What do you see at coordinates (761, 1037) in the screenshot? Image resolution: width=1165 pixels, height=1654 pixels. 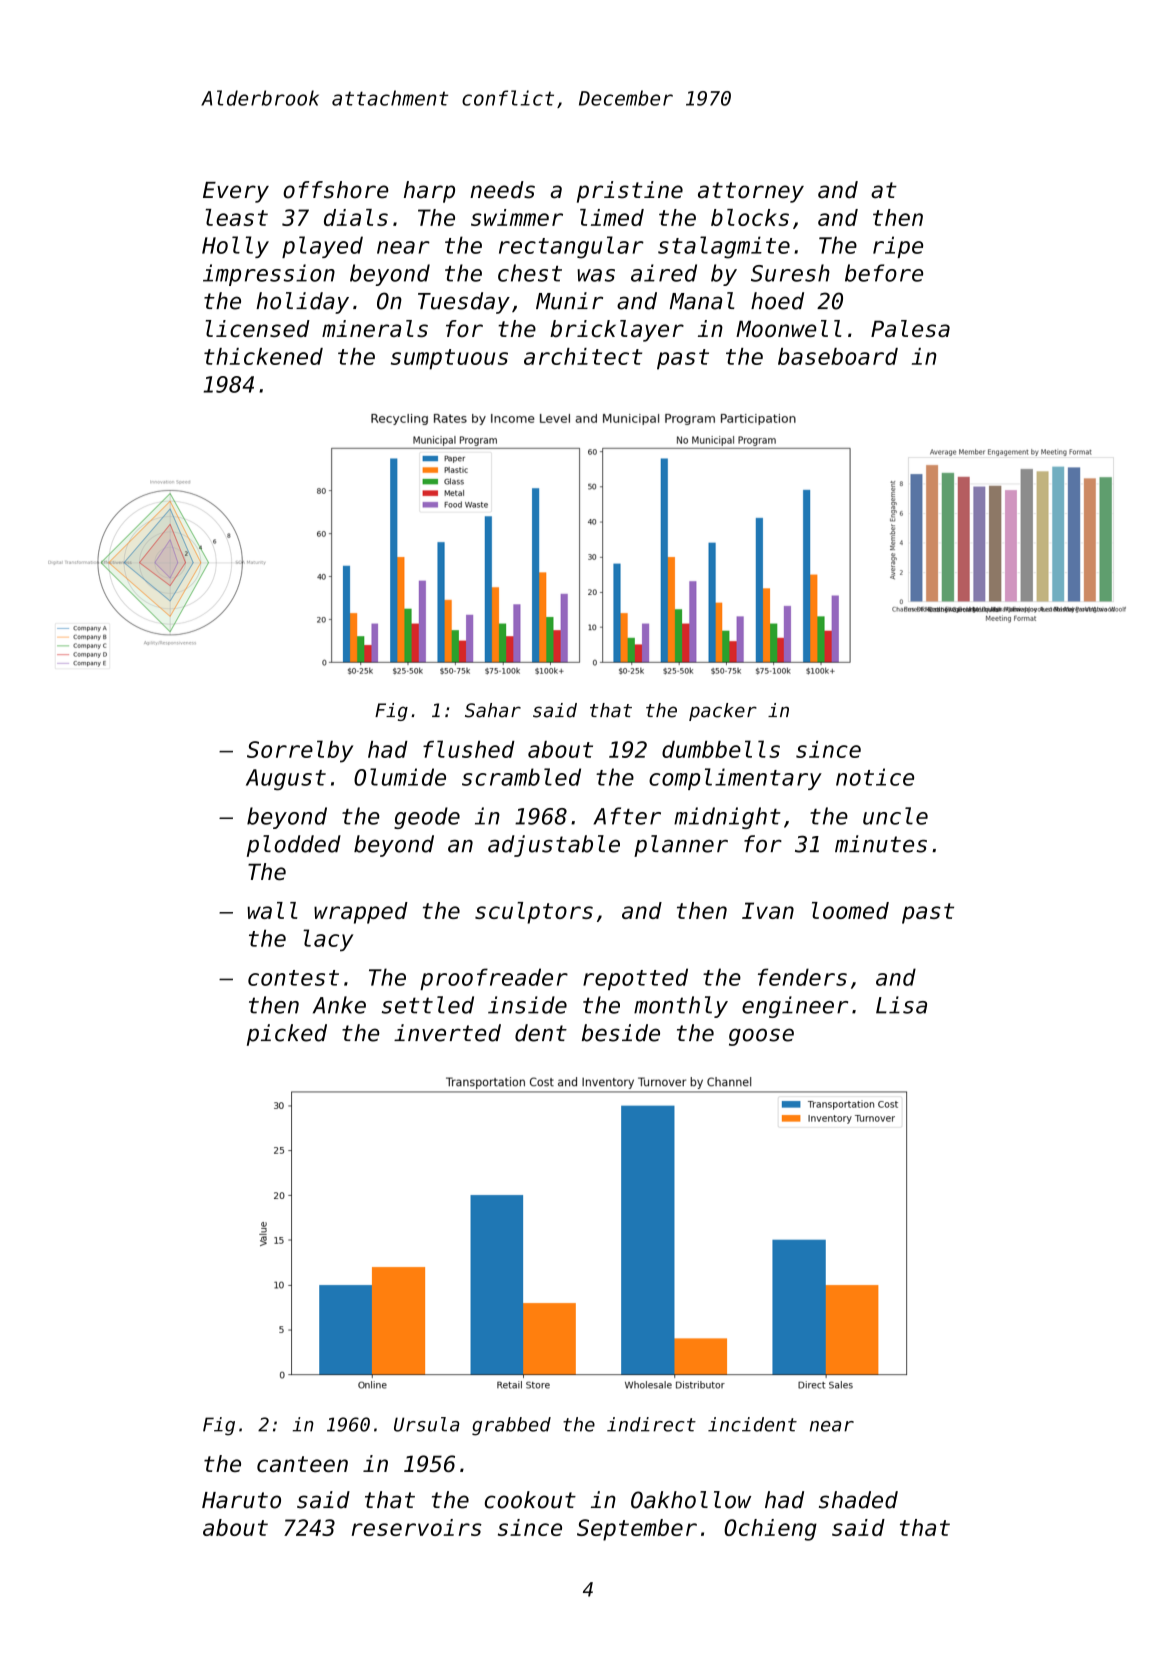 I see `goose` at bounding box center [761, 1037].
